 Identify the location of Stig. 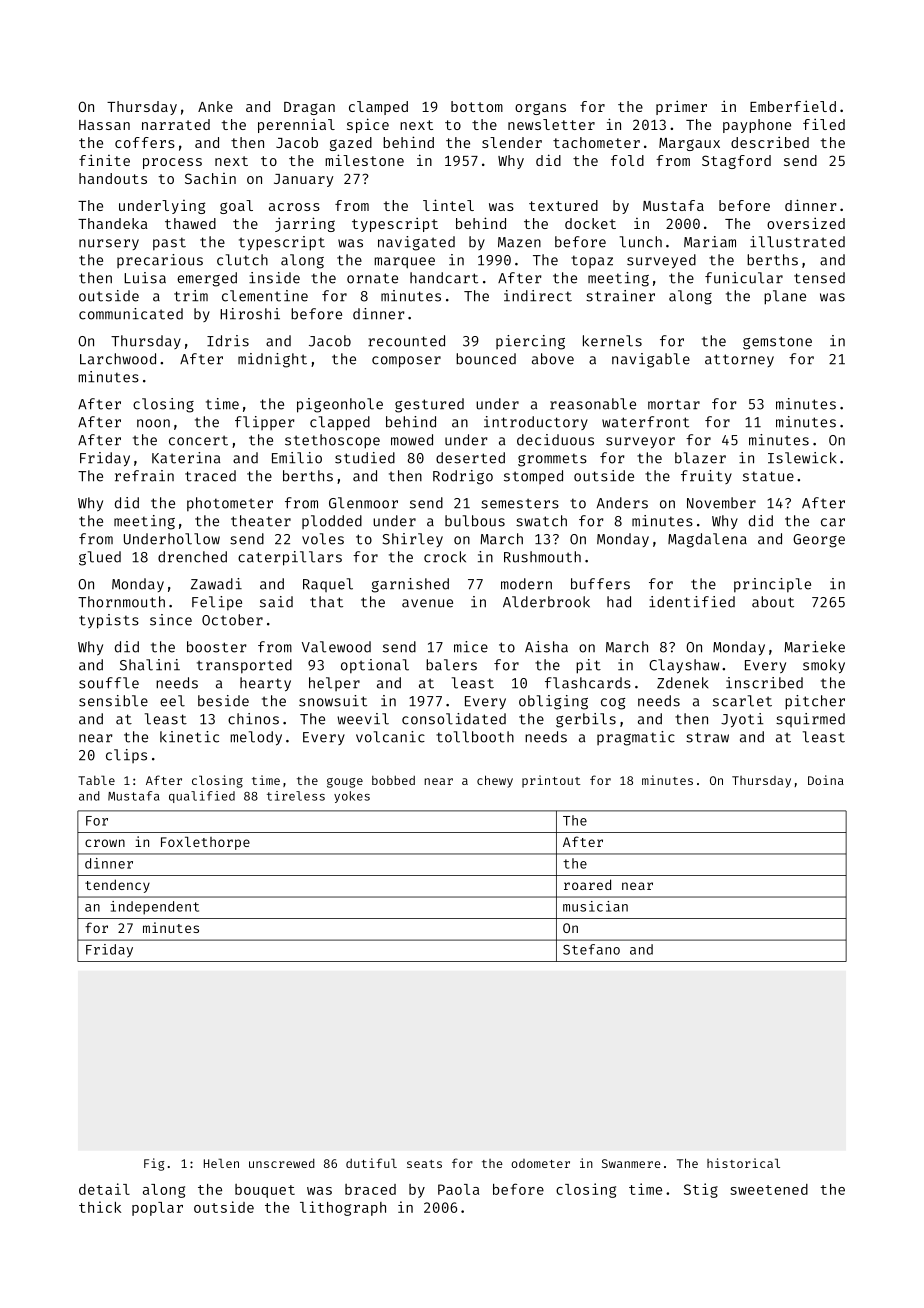
(701, 1190).
